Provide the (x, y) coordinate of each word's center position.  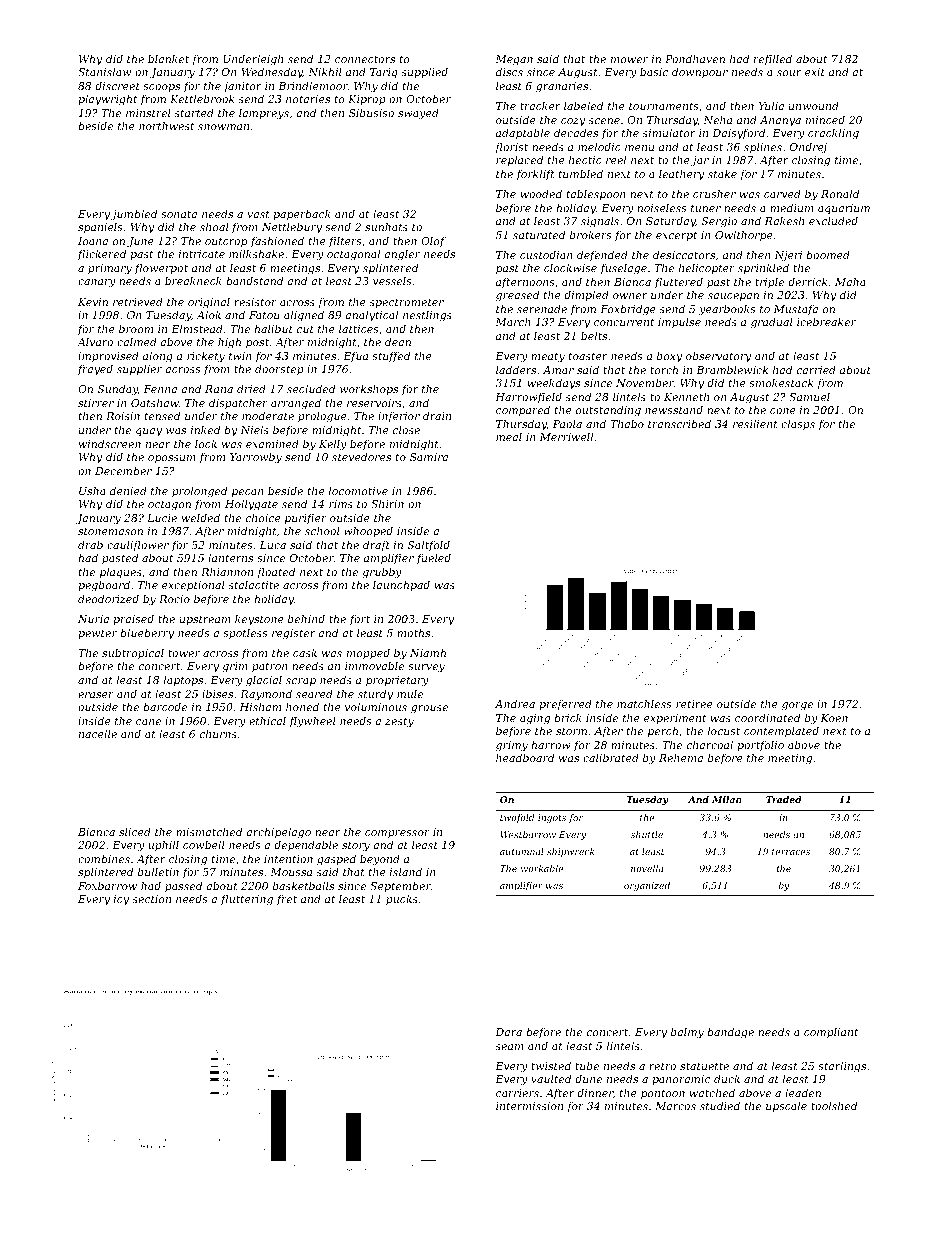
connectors (365, 59)
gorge (797, 706)
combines (104, 858)
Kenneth (686, 396)
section (152, 899)
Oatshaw (155, 402)
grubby (382, 573)
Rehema (681, 757)
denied (128, 490)
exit (815, 72)
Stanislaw (104, 71)
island (406, 871)
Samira (429, 457)
